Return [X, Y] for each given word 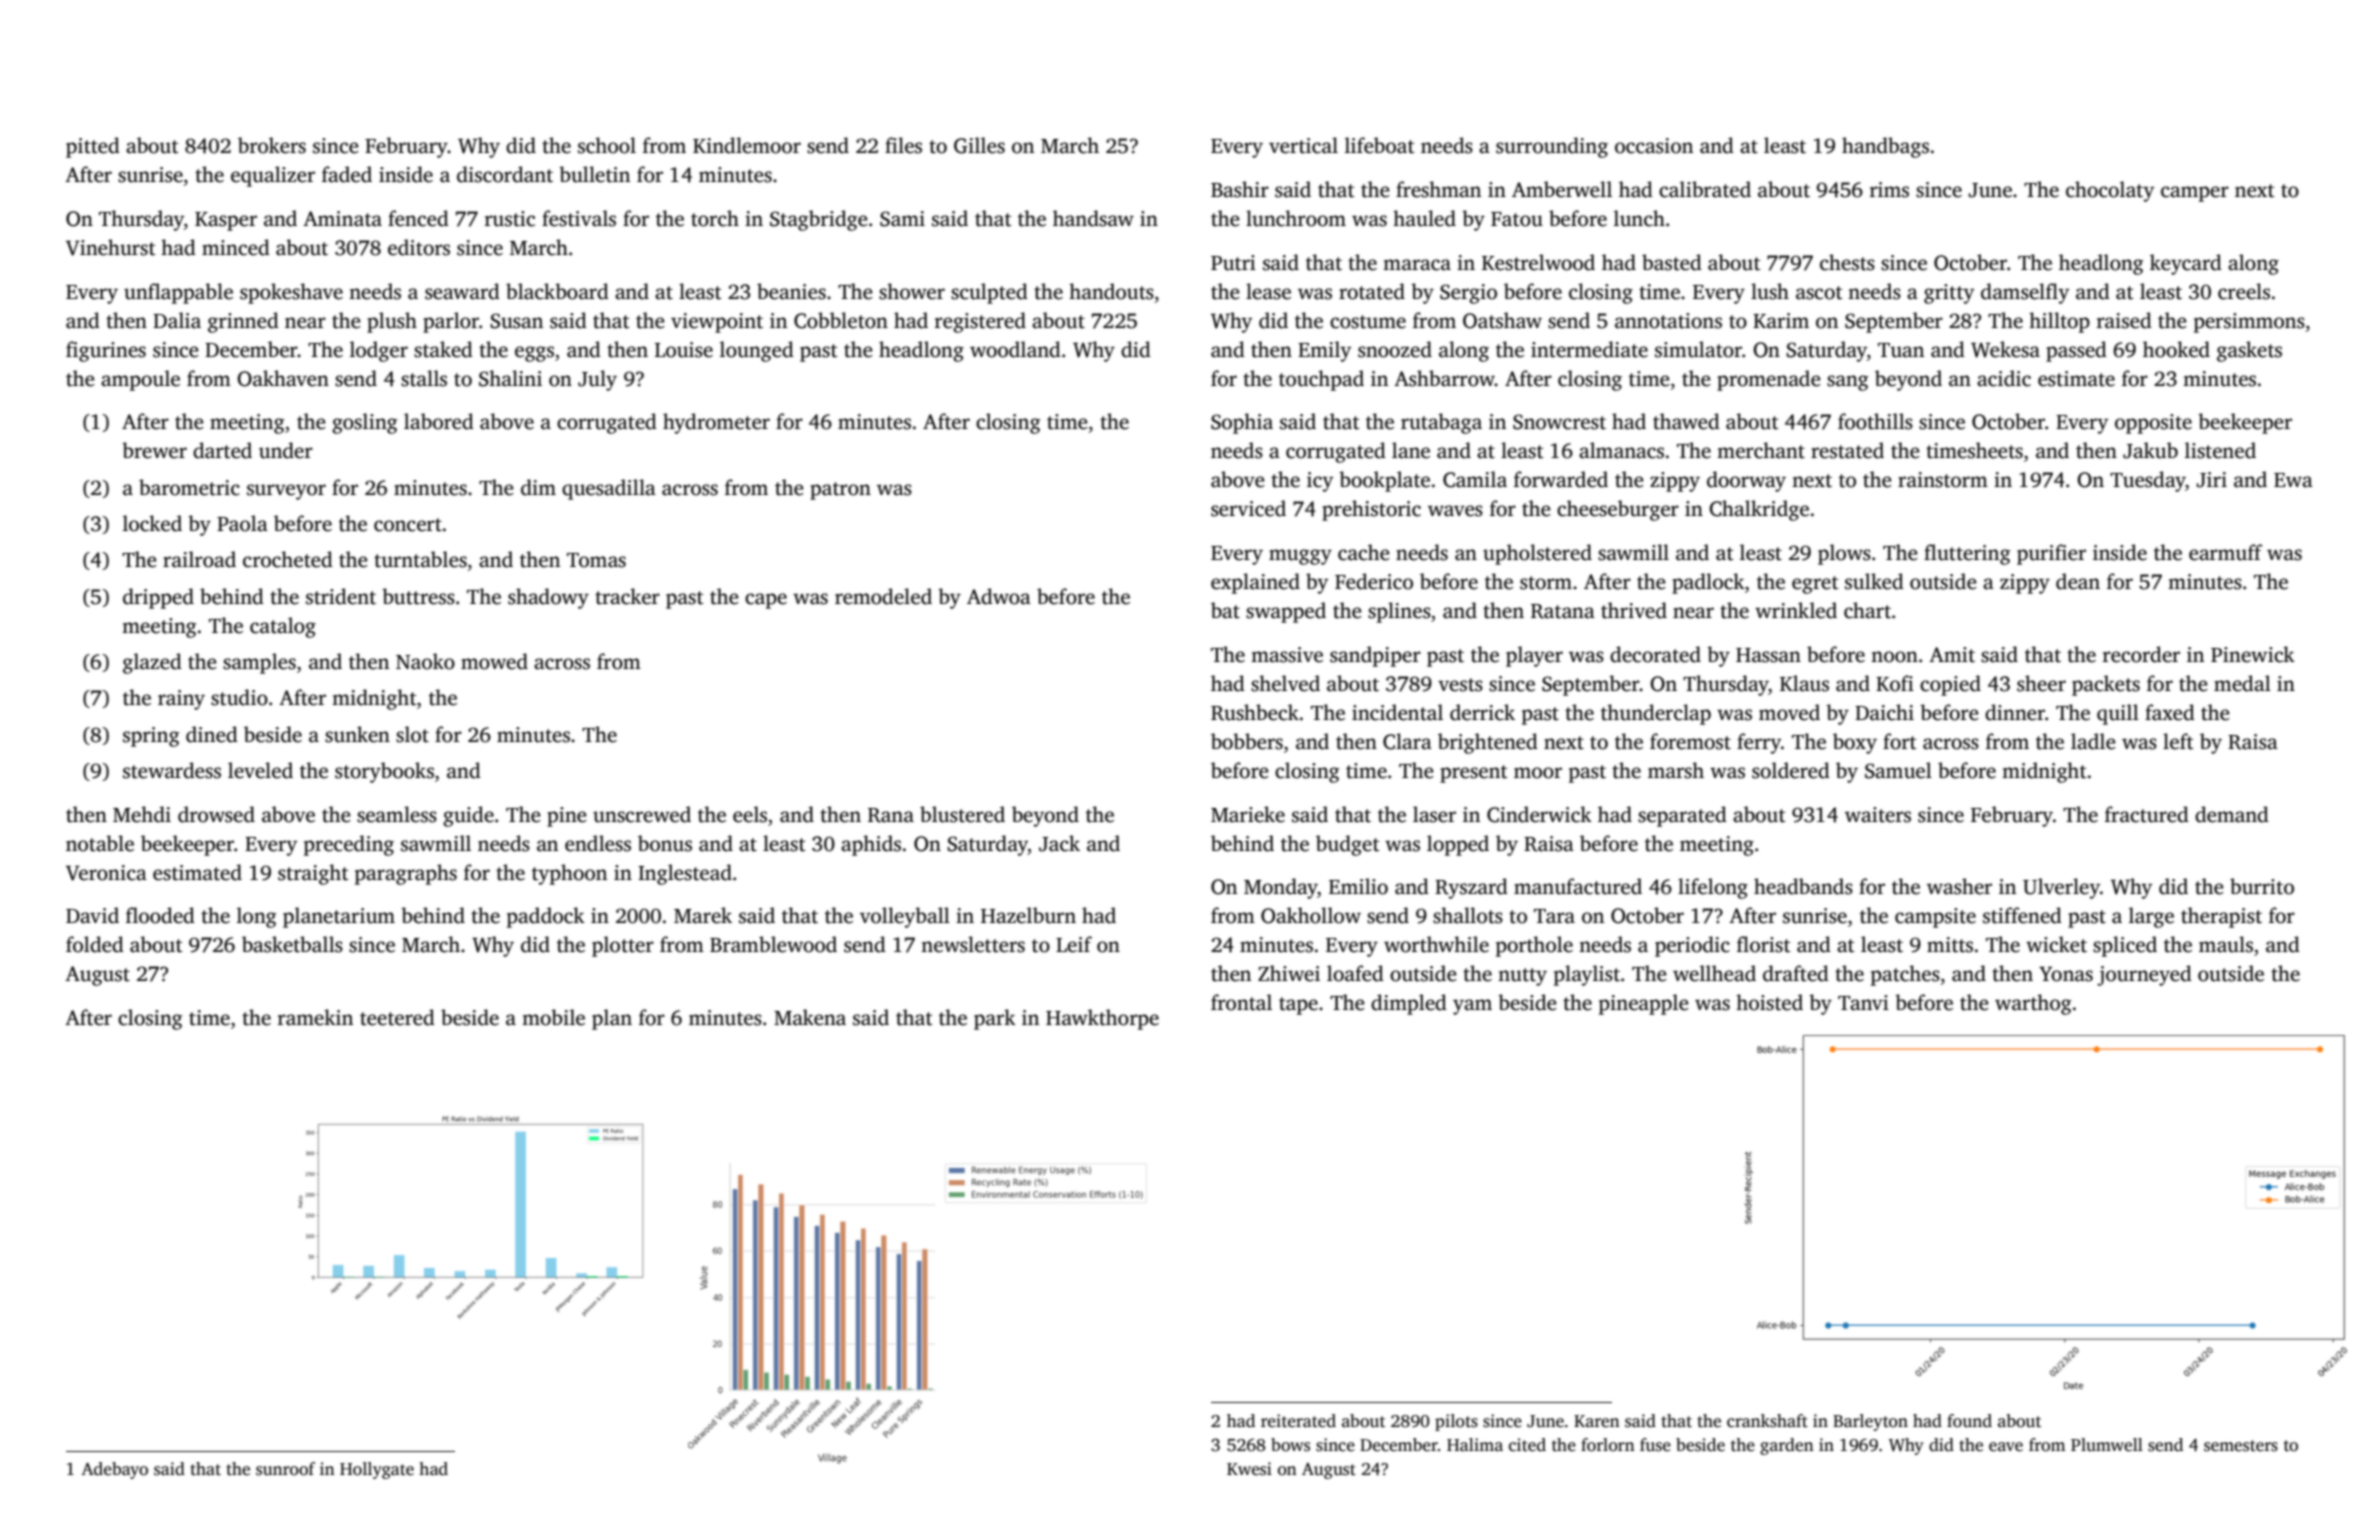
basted [1672, 262]
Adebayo [114, 1470]
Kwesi [1249, 1469]
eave [2006, 1447]
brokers [272, 145]
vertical [1303, 145]
